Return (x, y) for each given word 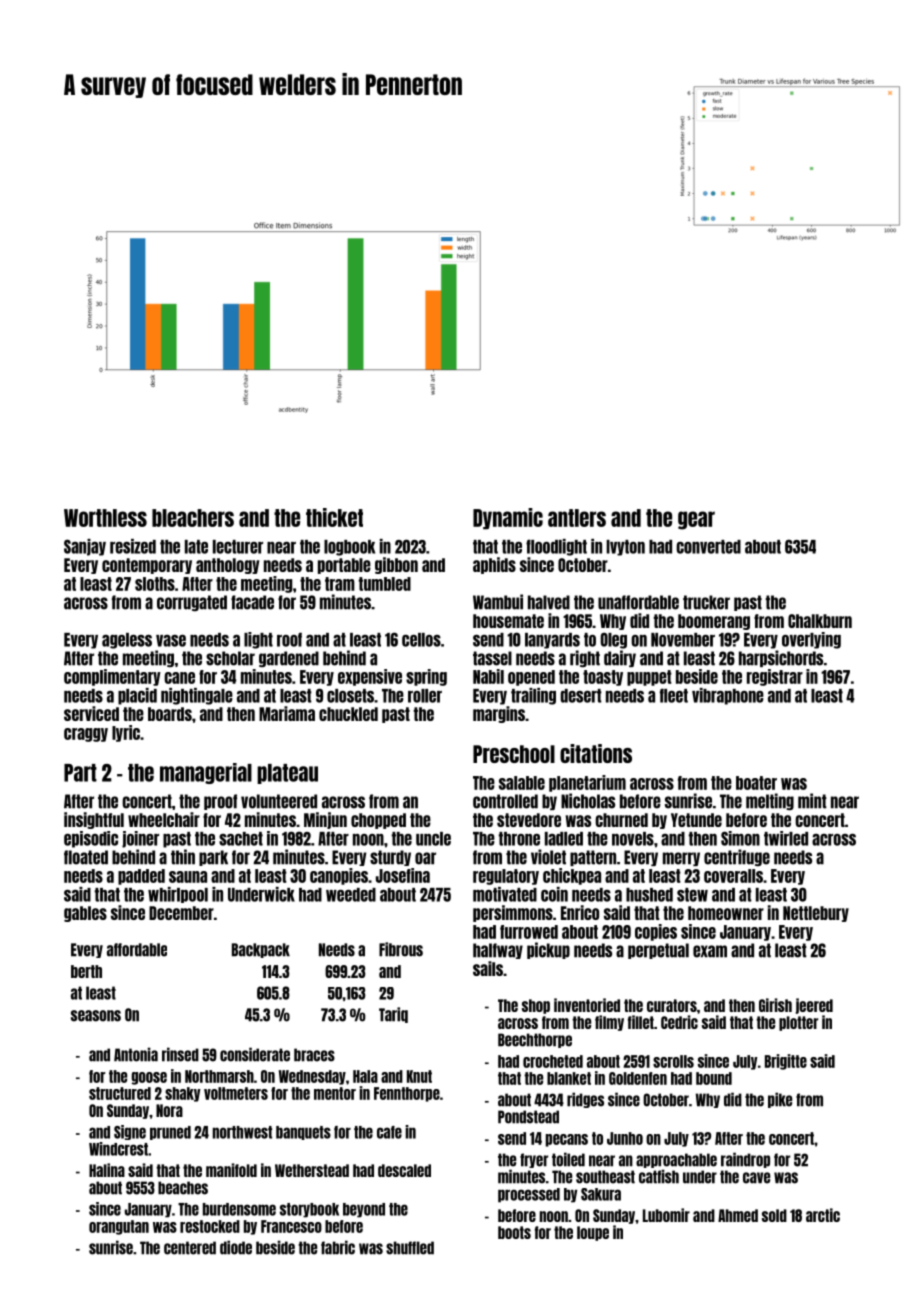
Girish (775, 1005)
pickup (548, 950)
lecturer (238, 547)
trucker (706, 602)
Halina (107, 1170)
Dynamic (508, 519)
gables (85, 914)
